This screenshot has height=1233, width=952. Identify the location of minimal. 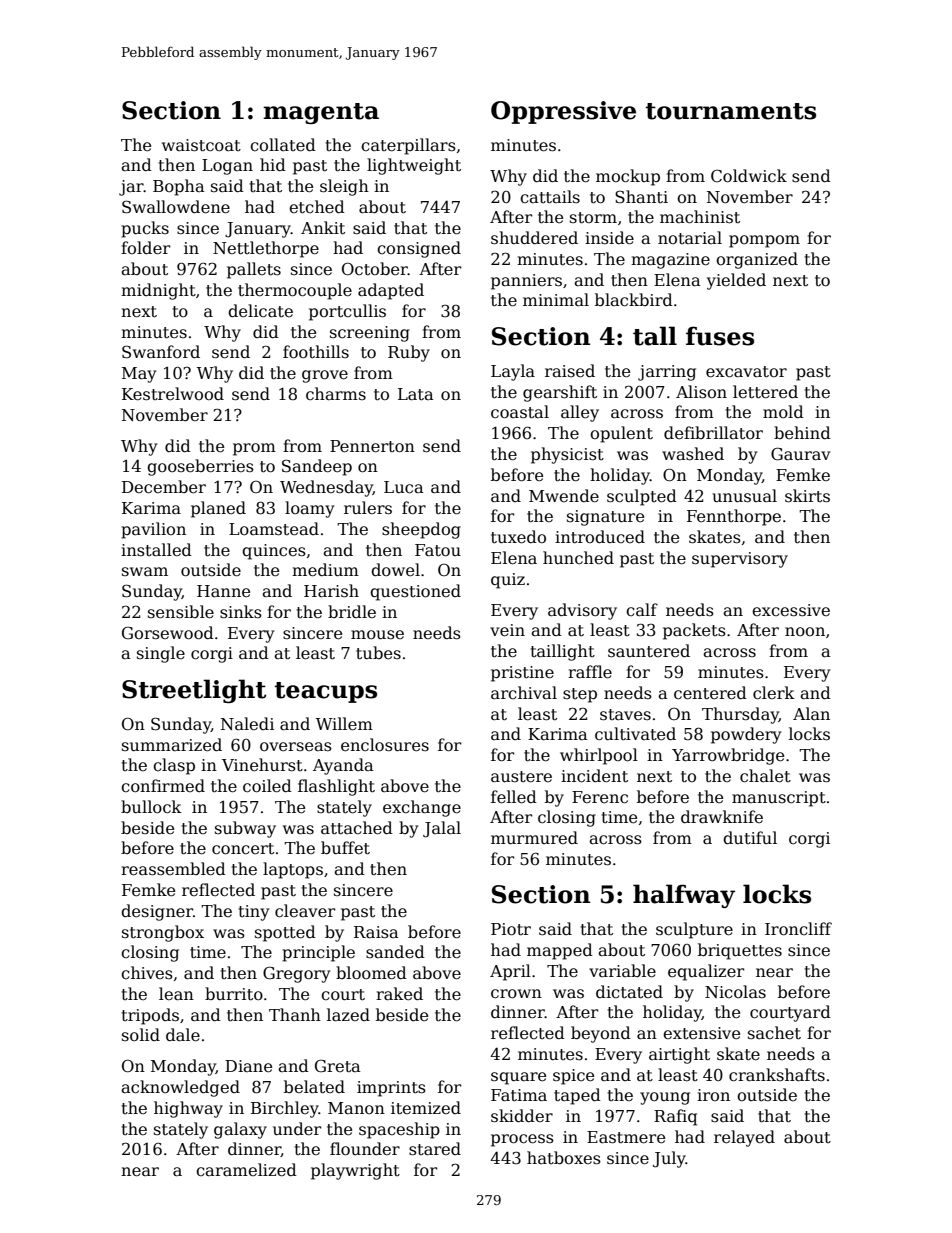
(556, 299).
